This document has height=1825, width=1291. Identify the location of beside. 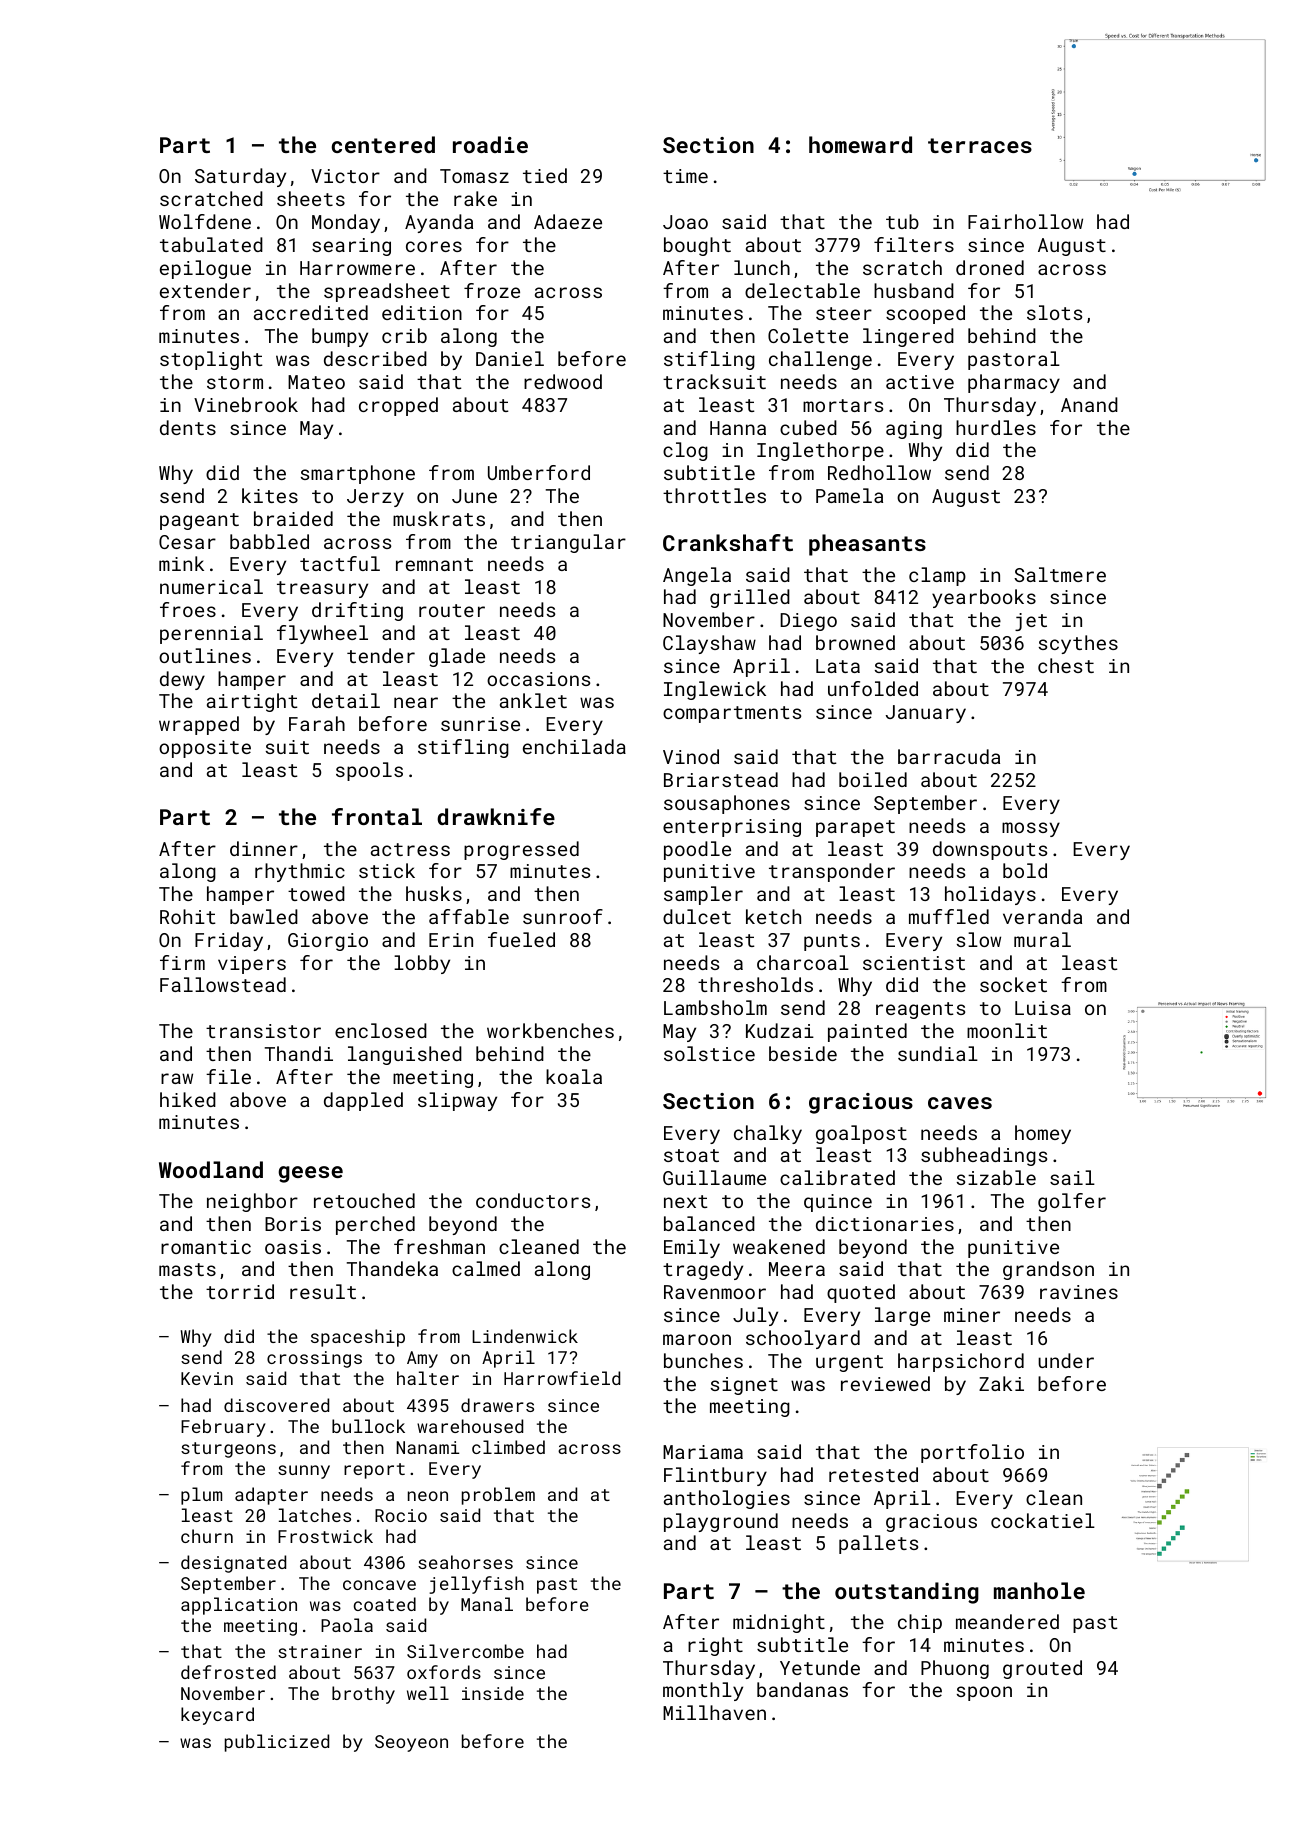
(803, 1053).
